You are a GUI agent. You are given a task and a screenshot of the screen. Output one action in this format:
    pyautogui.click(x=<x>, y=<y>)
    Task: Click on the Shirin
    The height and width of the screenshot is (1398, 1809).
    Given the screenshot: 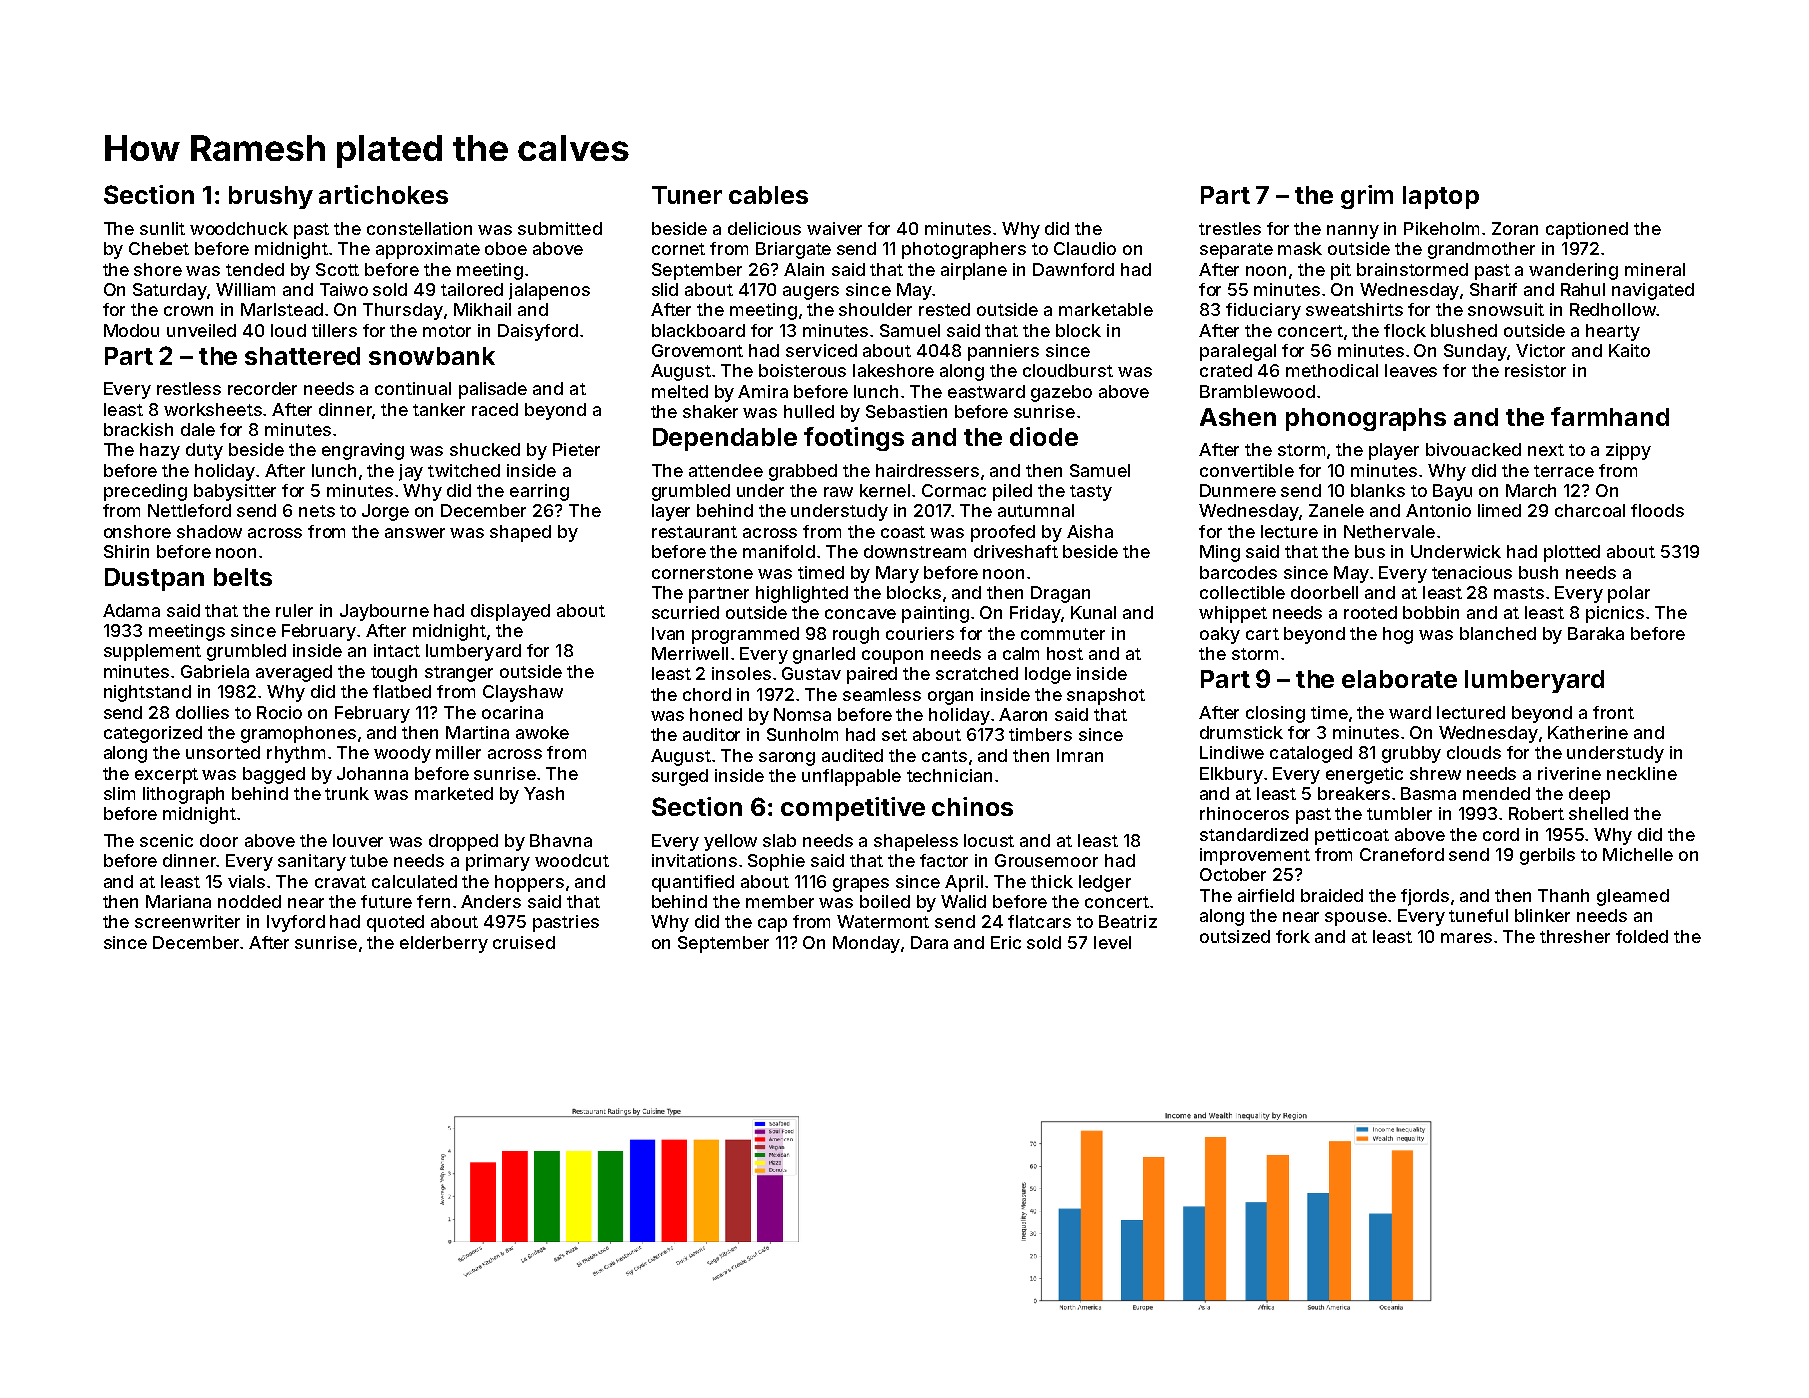 What is the action you would take?
    pyautogui.click(x=126, y=551)
